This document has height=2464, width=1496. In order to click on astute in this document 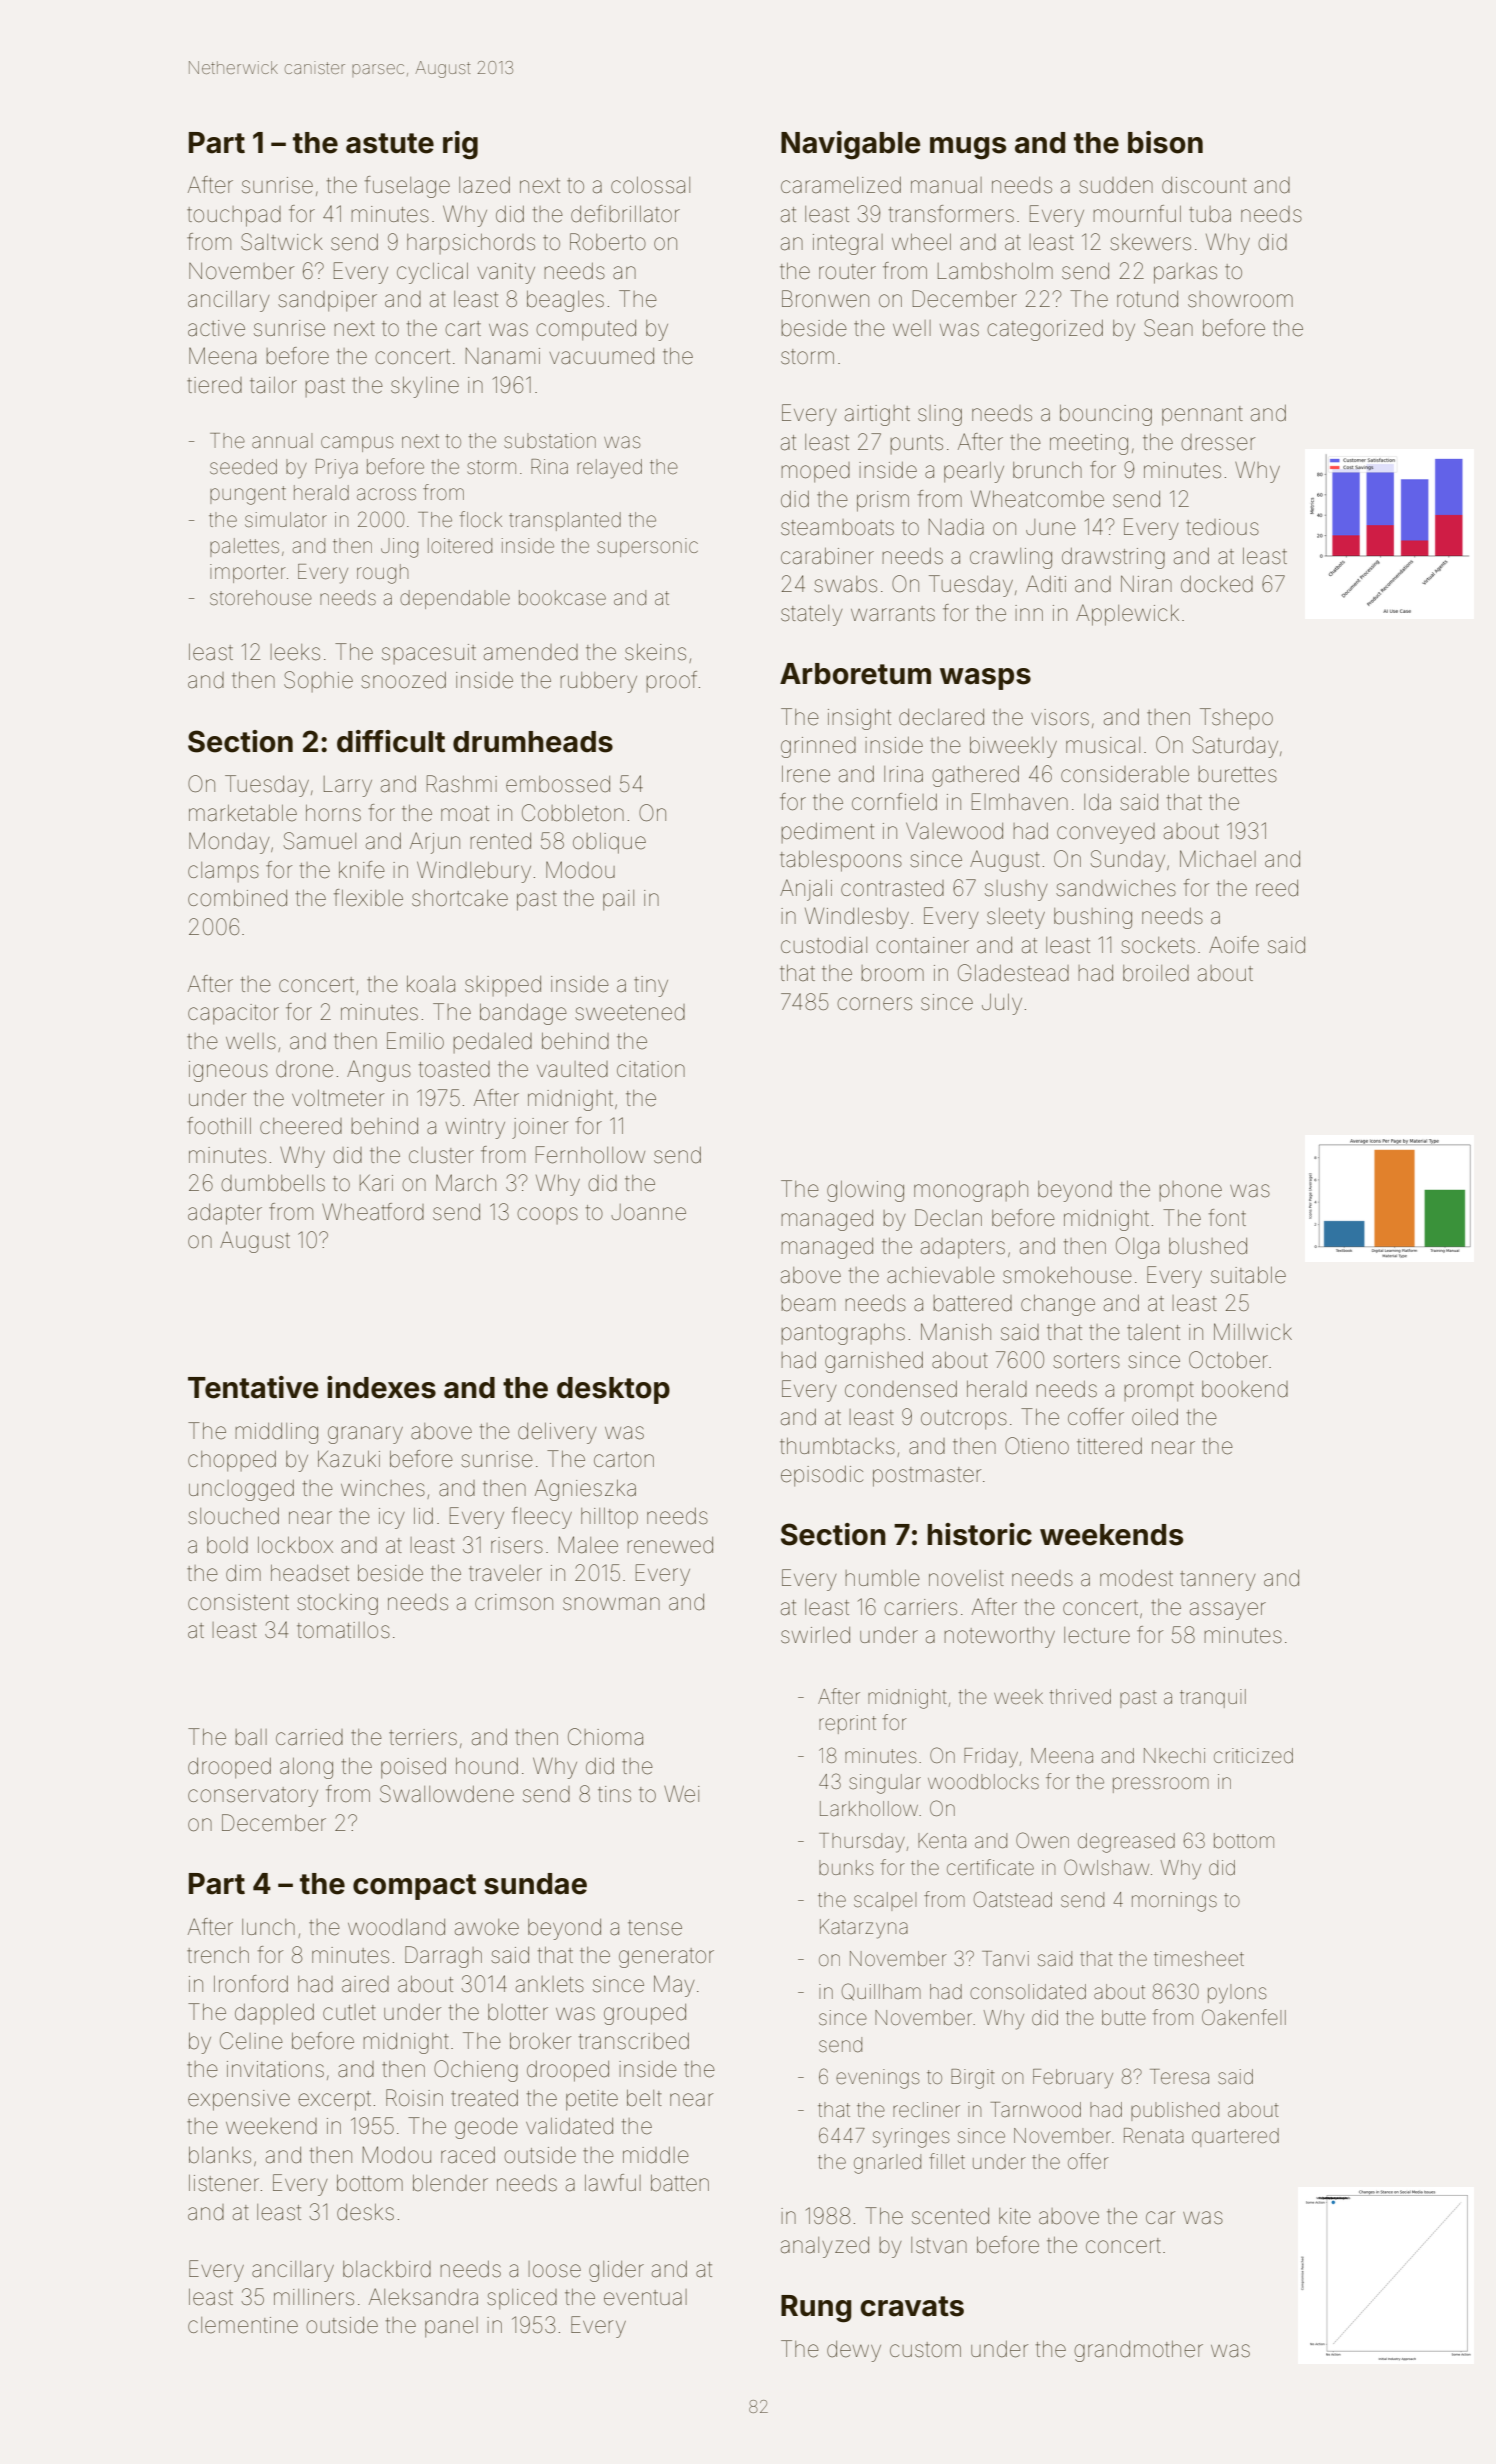, I will do `click(390, 143)`.
